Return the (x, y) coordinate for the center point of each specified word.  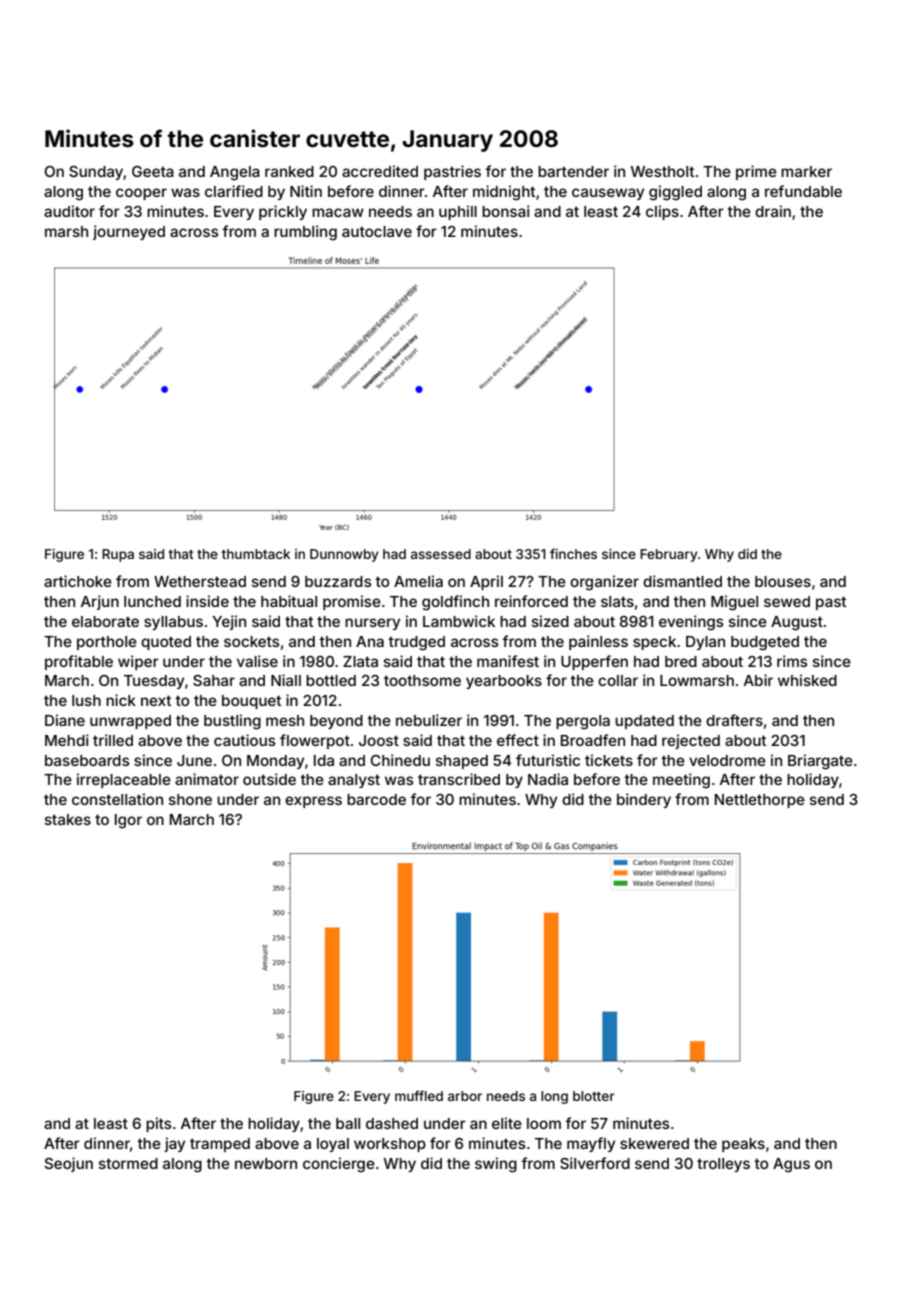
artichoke (78, 581)
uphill (458, 212)
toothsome (422, 680)
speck (654, 643)
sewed (787, 601)
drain (773, 211)
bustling (232, 722)
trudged (416, 643)
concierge (339, 1165)
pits (158, 1124)
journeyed (129, 232)
